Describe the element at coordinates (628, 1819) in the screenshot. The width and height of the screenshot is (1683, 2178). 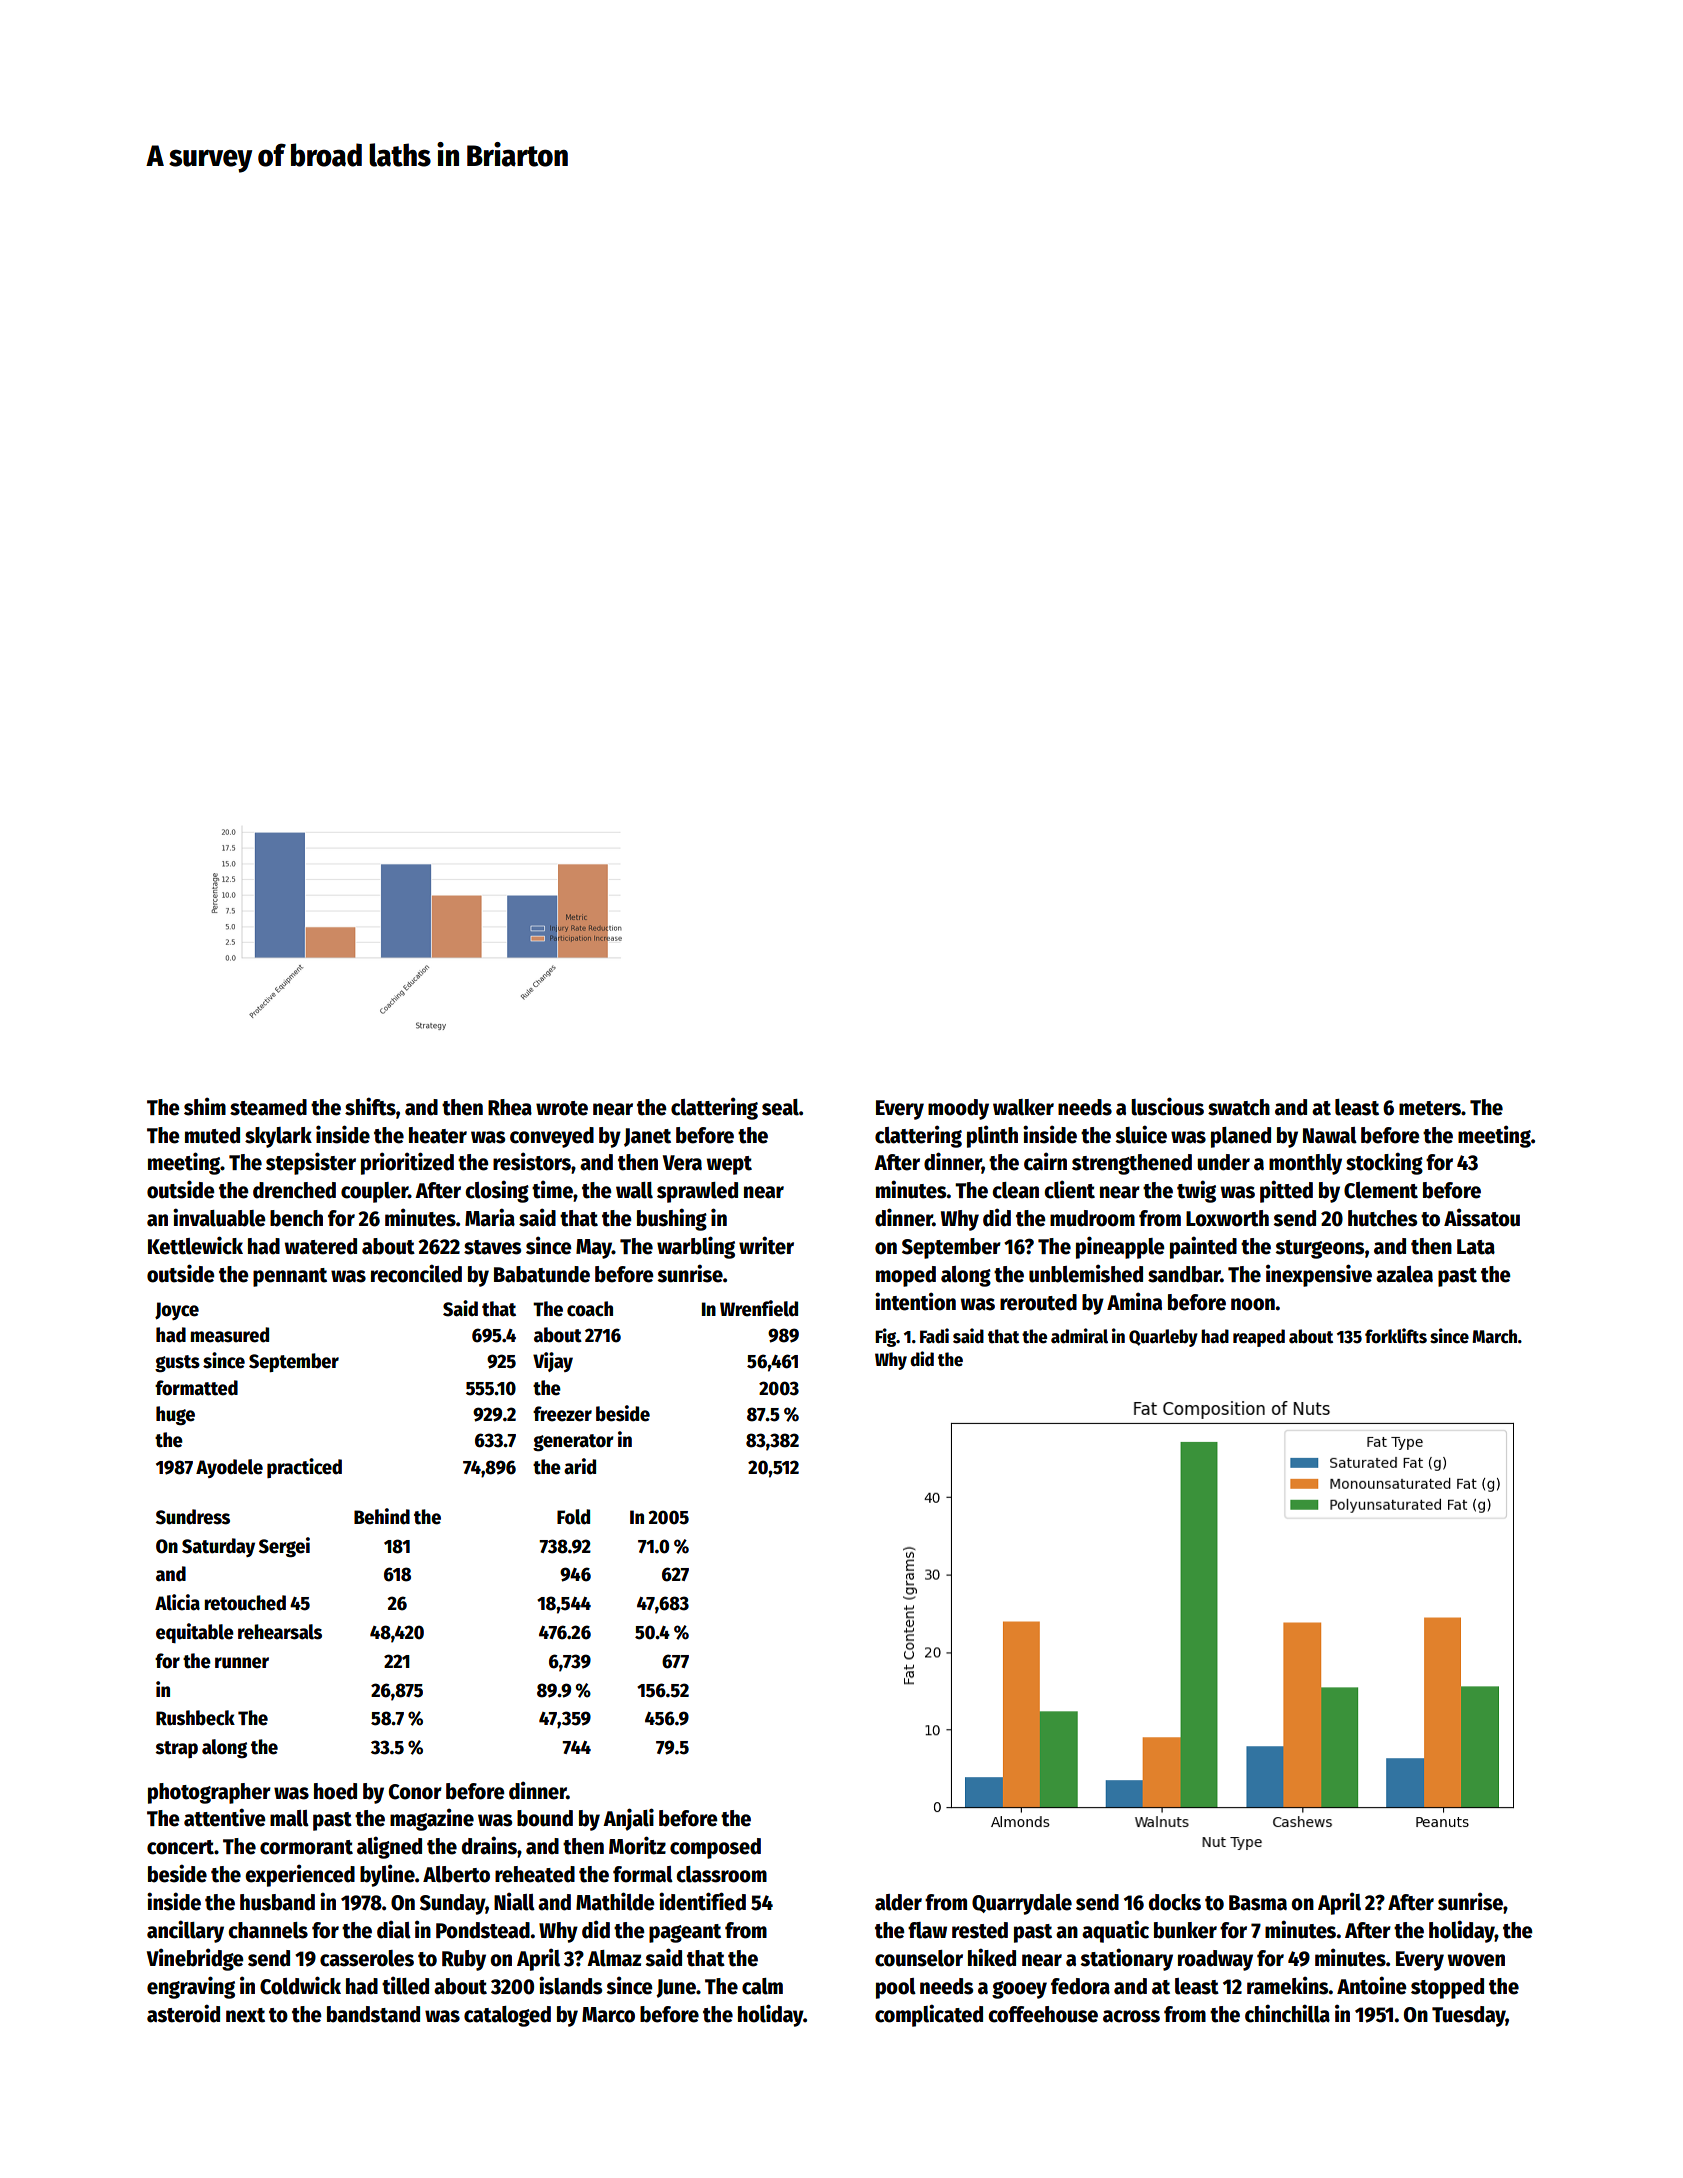
I see `Anjali` at that location.
